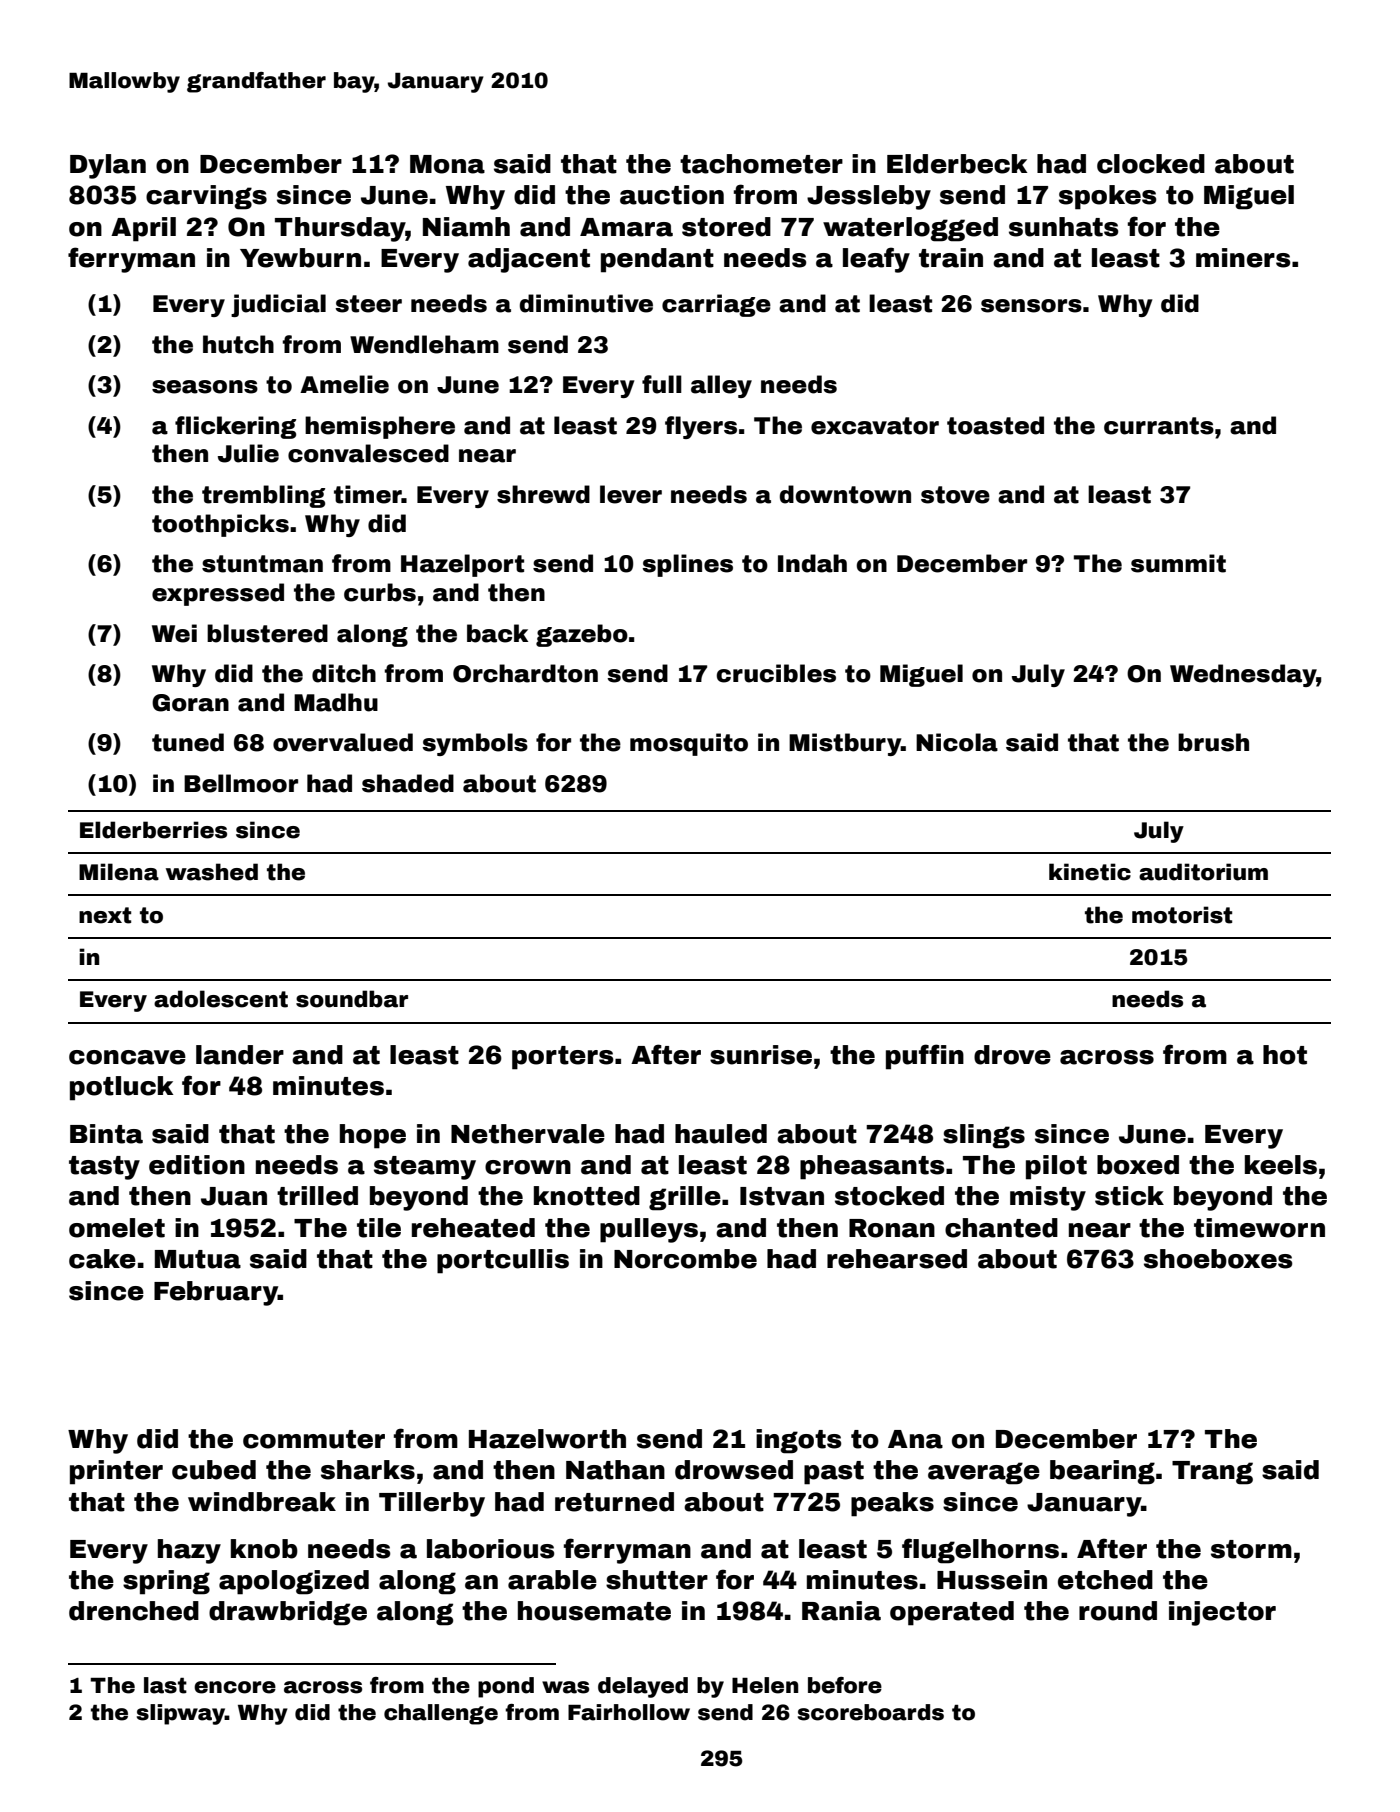 This screenshot has height=1812, width=1400. Describe the element at coordinates (241, 783) in the screenshot. I see `Bellmoor` at that location.
